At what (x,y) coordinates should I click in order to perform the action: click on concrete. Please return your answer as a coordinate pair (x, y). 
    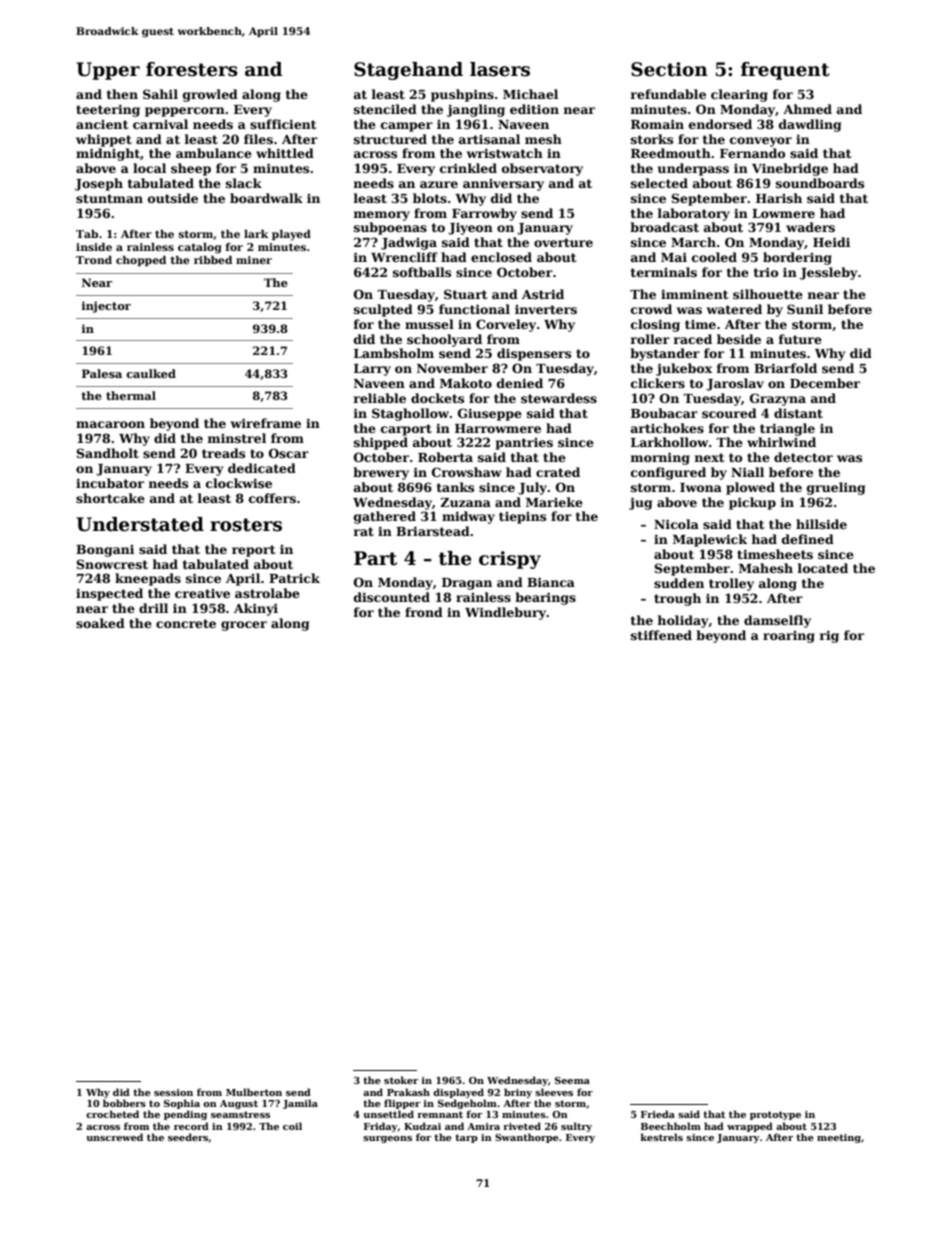
    Looking at the image, I should click on (186, 623).
